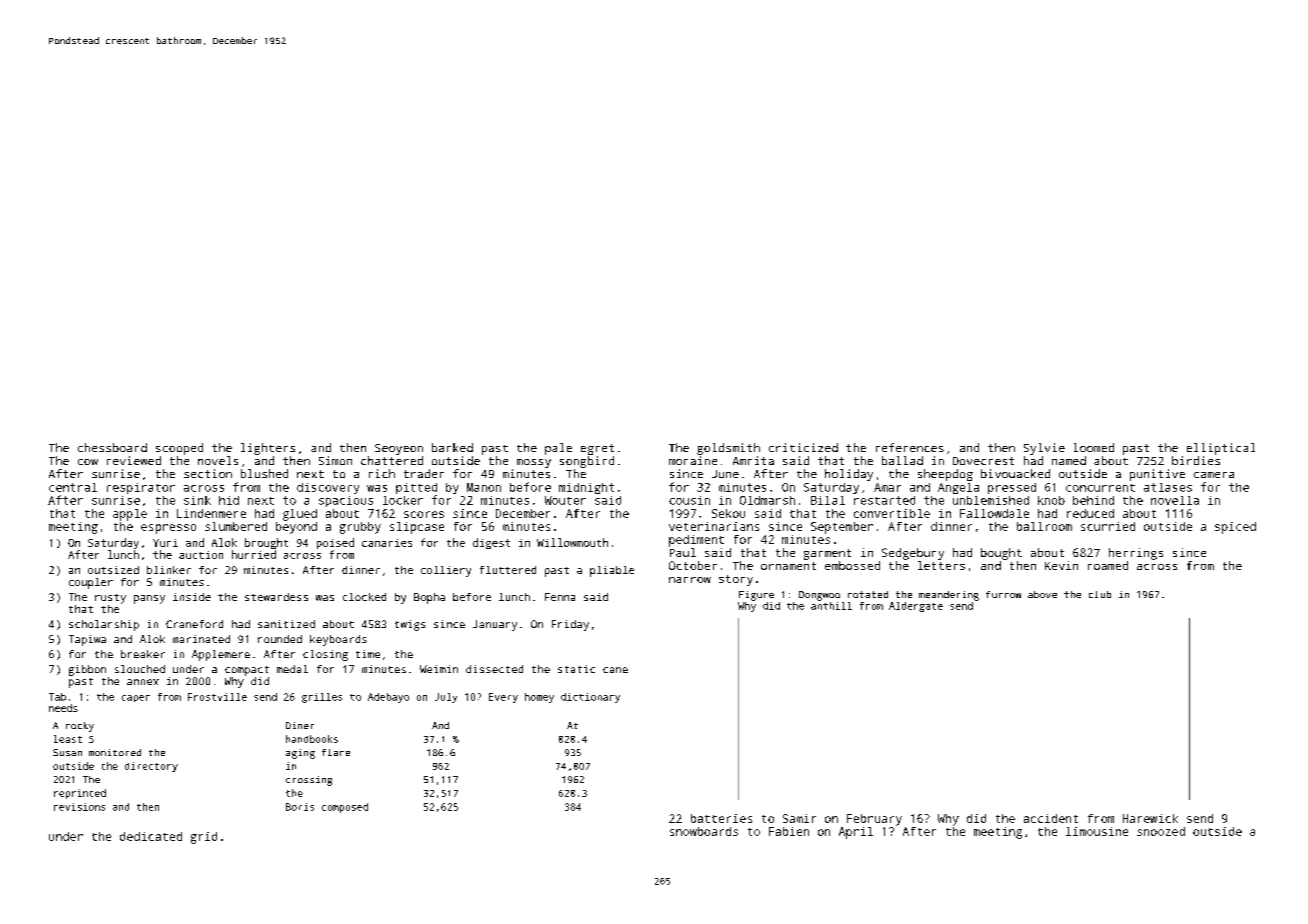 Image resolution: width=1308 pixels, height=924 pixels. I want to click on punitive, so click(1157, 475).
